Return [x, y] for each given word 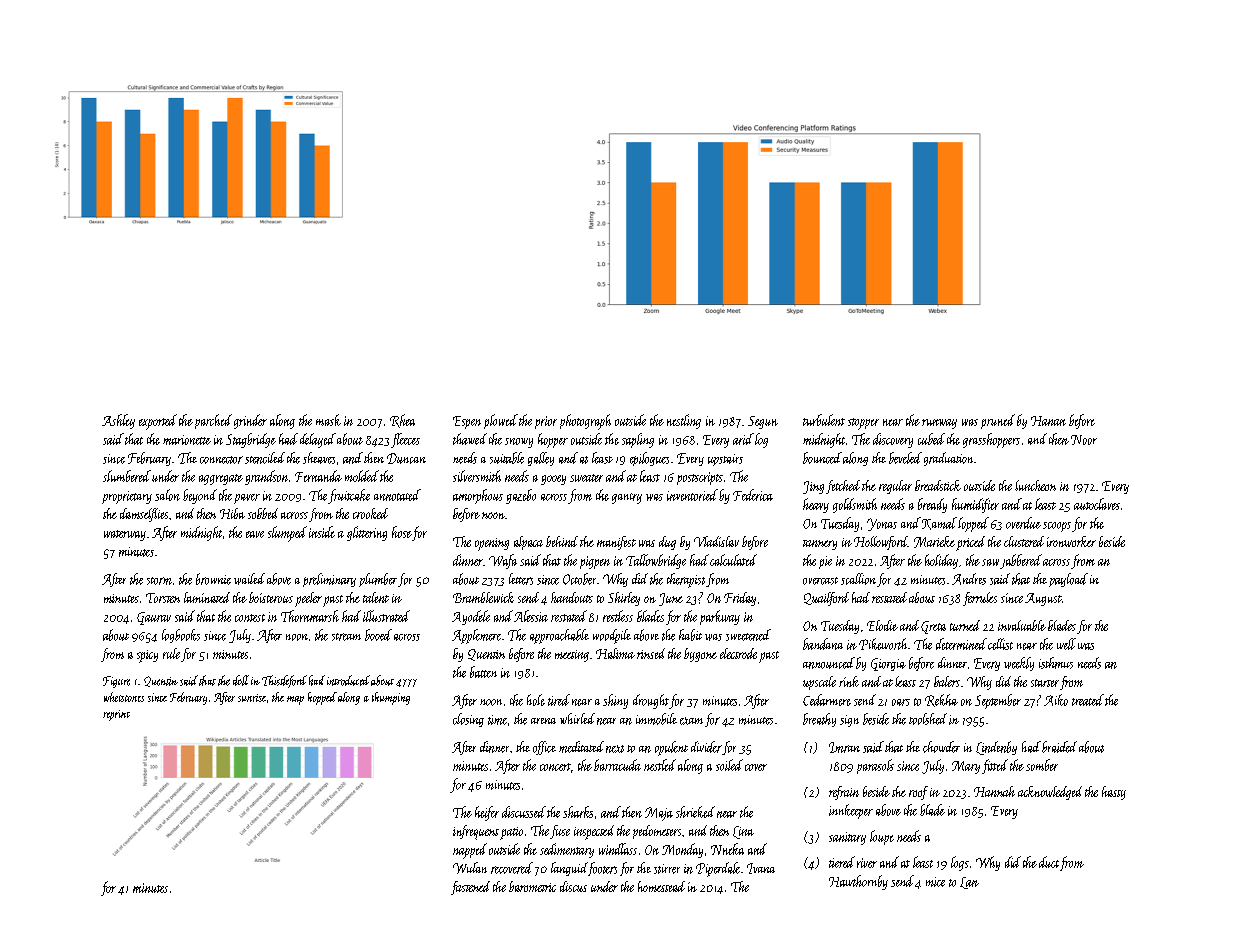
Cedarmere [827, 700]
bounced [822, 458]
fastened [470, 888]
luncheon [1035, 485]
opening [492, 544]
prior [546, 422]
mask [328, 420]
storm [159, 581]
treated [1088, 700]
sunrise [252, 698]
